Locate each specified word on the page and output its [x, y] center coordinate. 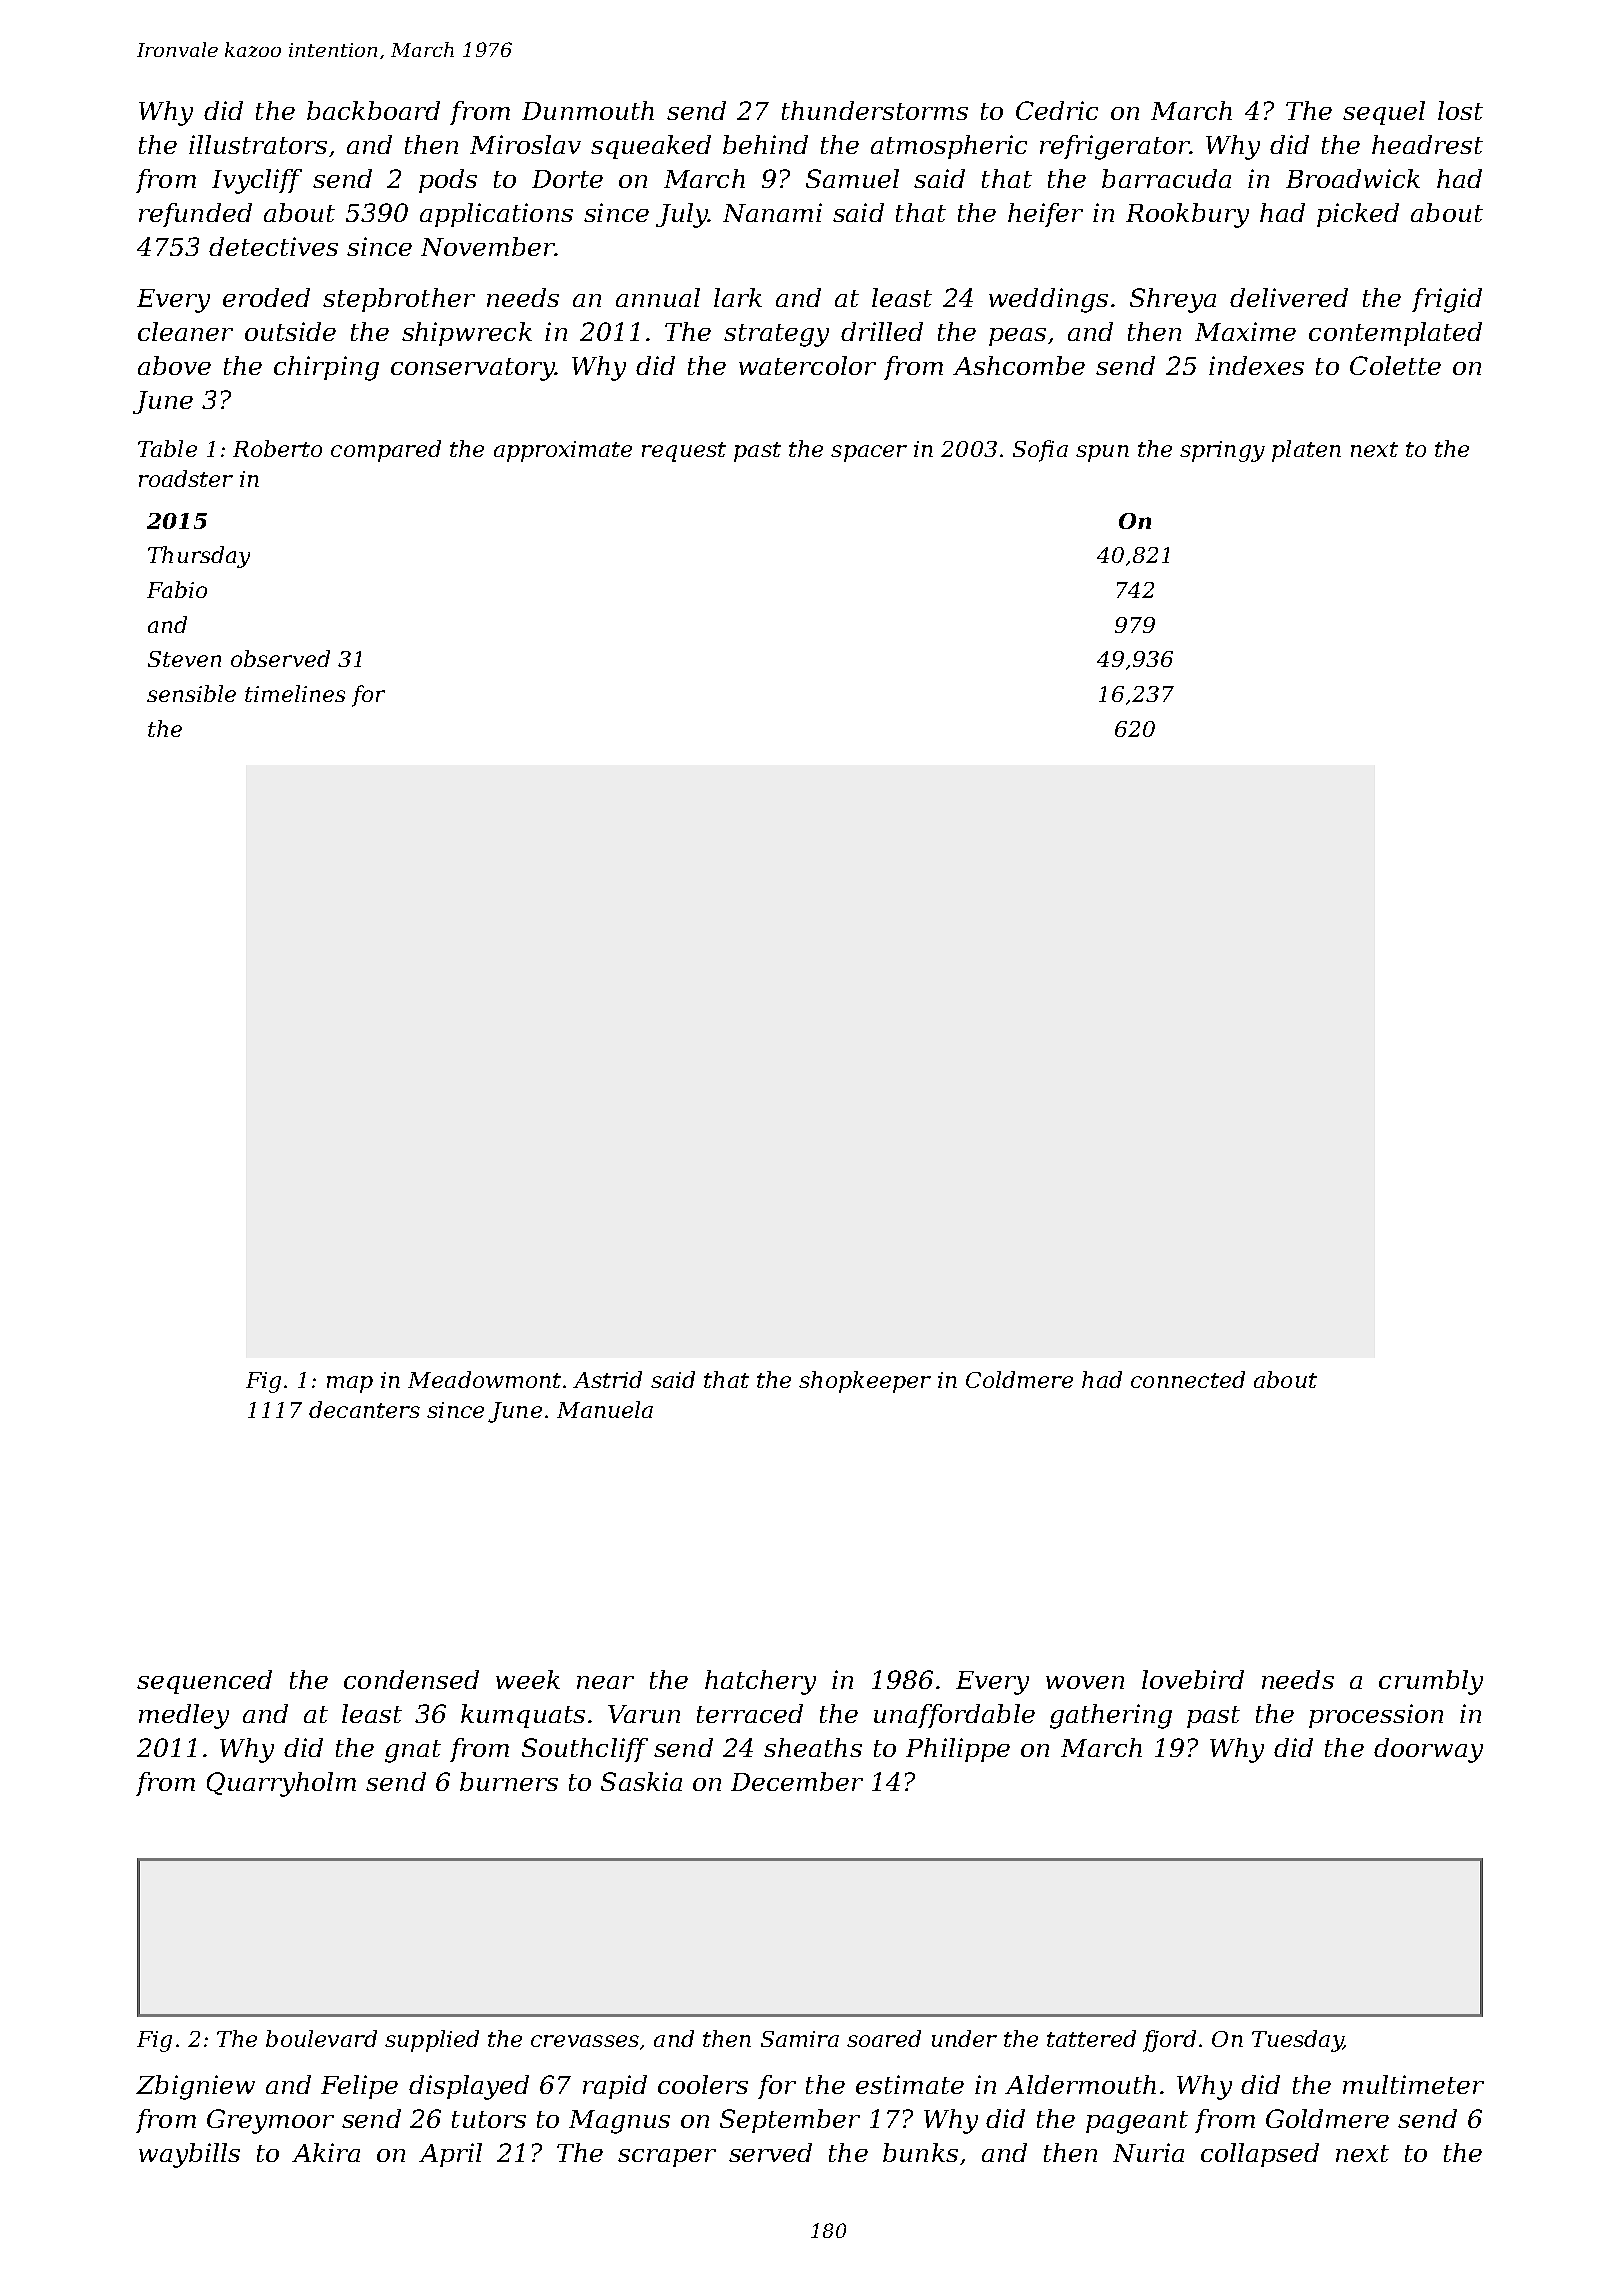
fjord [1169, 2041]
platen [1306, 451]
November [488, 246]
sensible [191, 693]
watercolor [807, 365]
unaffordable [954, 1716]
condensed [411, 1679]
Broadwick [1353, 178]
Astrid [607, 1379]
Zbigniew [195, 2087]
